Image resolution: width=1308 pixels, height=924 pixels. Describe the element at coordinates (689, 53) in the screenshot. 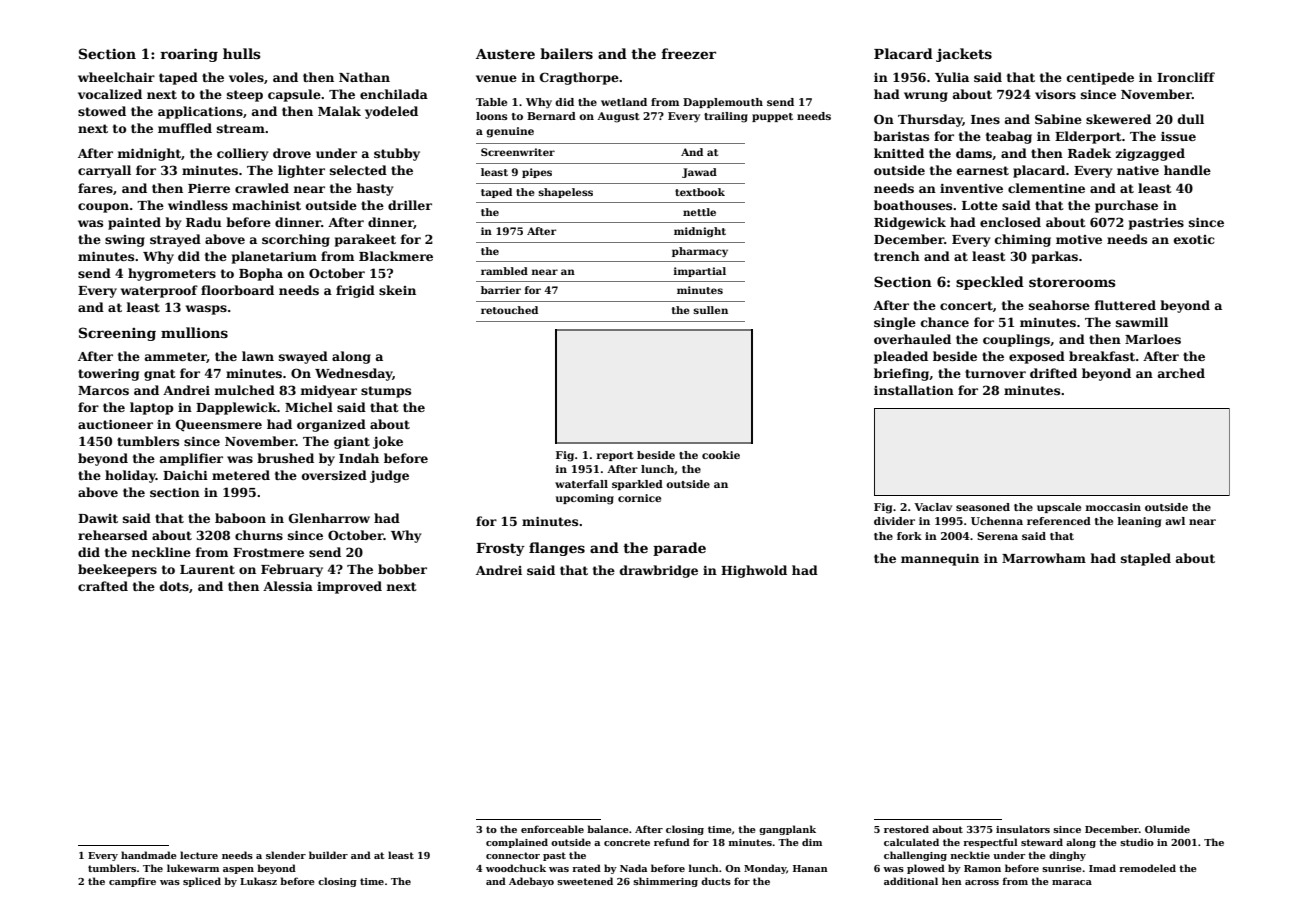

I see `freezer` at that location.
